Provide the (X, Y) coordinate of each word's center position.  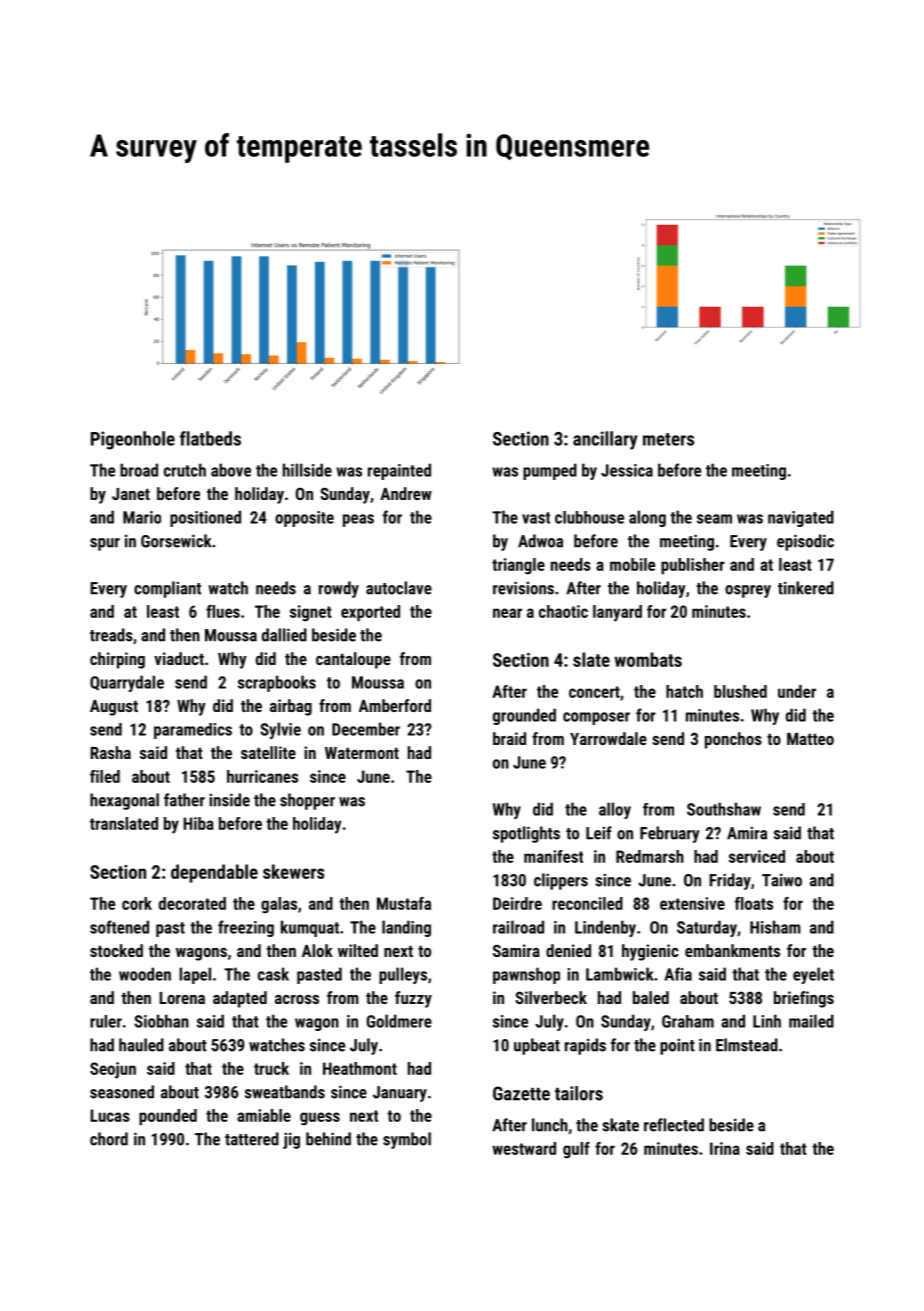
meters (668, 439)
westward (524, 1148)
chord (109, 1139)
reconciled (587, 903)
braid (509, 738)
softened (119, 927)
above (231, 470)
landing (406, 928)
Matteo (810, 739)
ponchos (733, 740)
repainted (399, 471)
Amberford (395, 705)
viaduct (179, 658)
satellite (268, 752)
